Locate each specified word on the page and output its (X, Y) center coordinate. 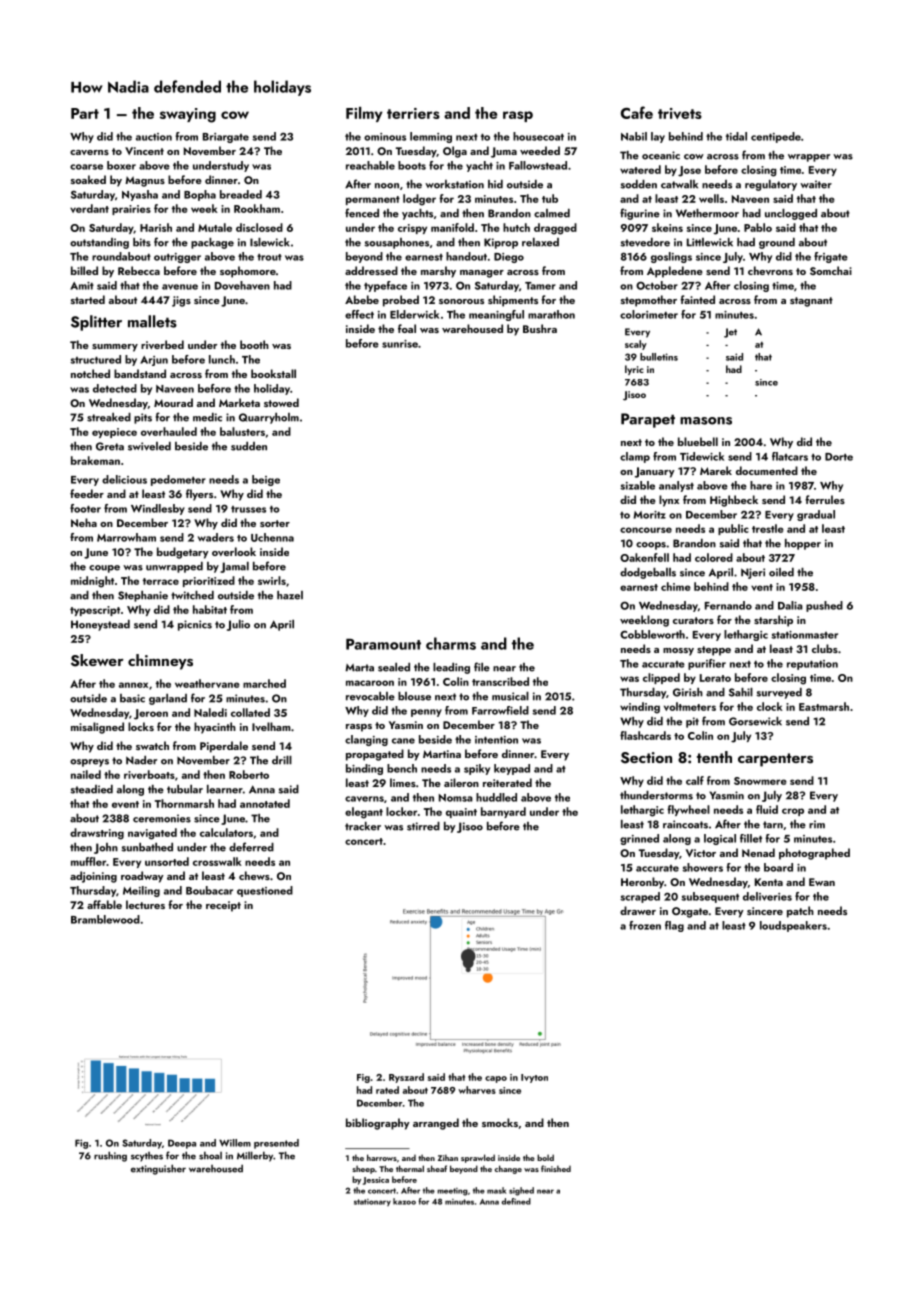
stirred (423, 826)
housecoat (538, 136)
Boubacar (209, 890)
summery (115, 348)
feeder (87, 493)
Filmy (364, 114)
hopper (803, 544)
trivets (680, 113)
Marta (359, 668)
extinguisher (158, 1169)
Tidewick (702, 456)
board (778, 867)
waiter (816, 184)
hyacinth (215, 728)
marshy (438, 272)
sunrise (400, 344)
